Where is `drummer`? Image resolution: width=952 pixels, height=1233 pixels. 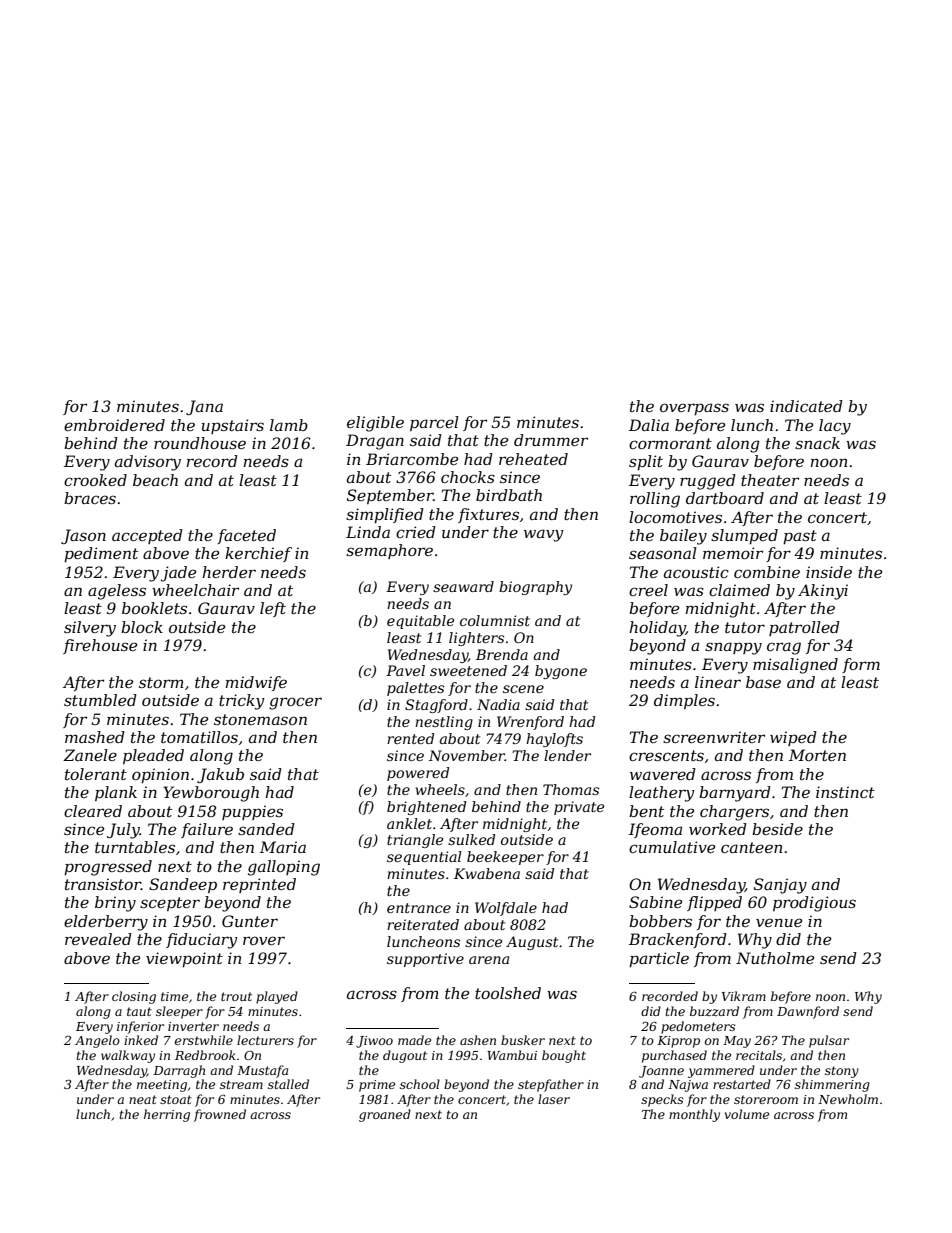
drummer is located at coordinates (551, 440).
